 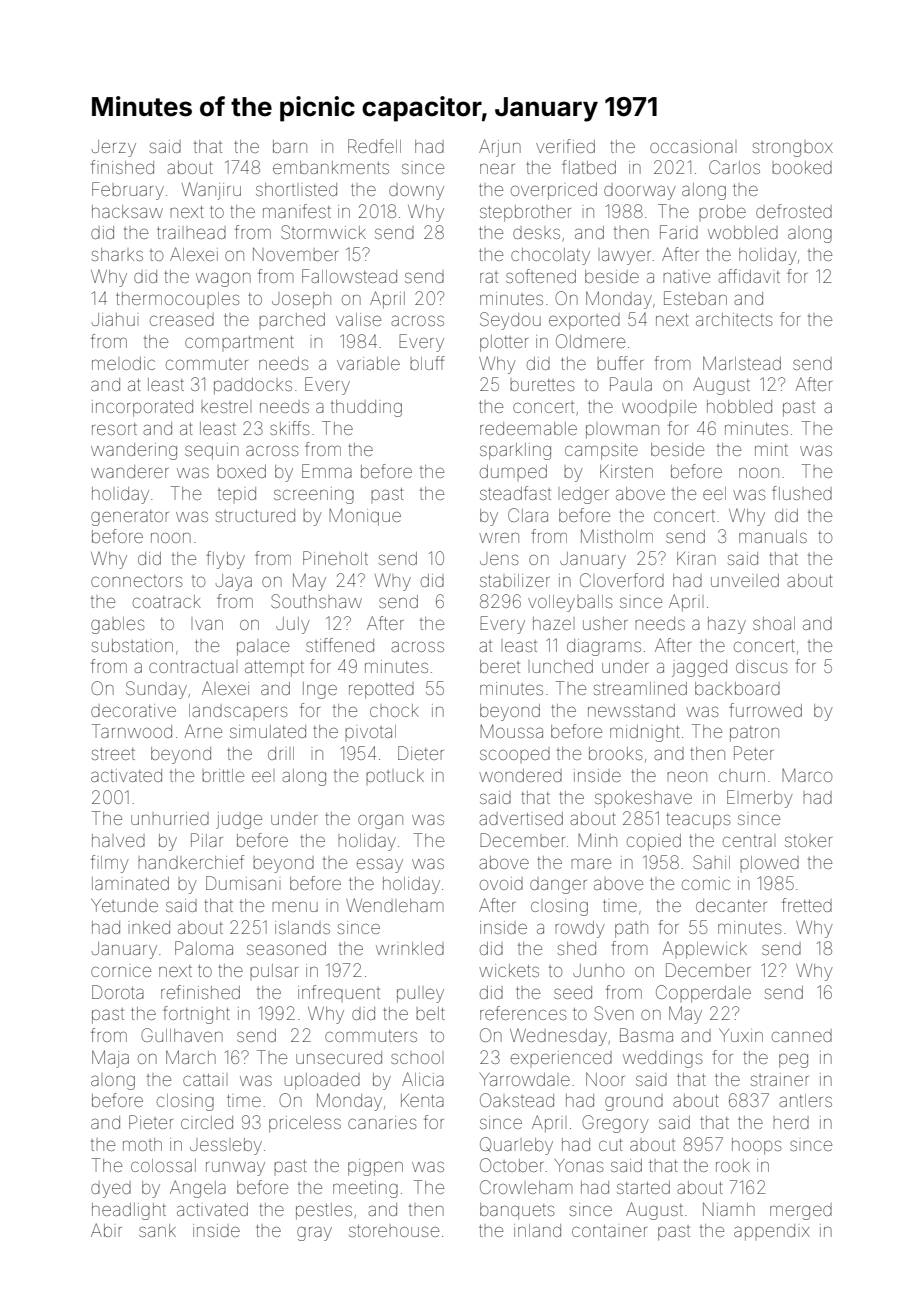 I want to click on sank, so click(x=157, y=1230).
